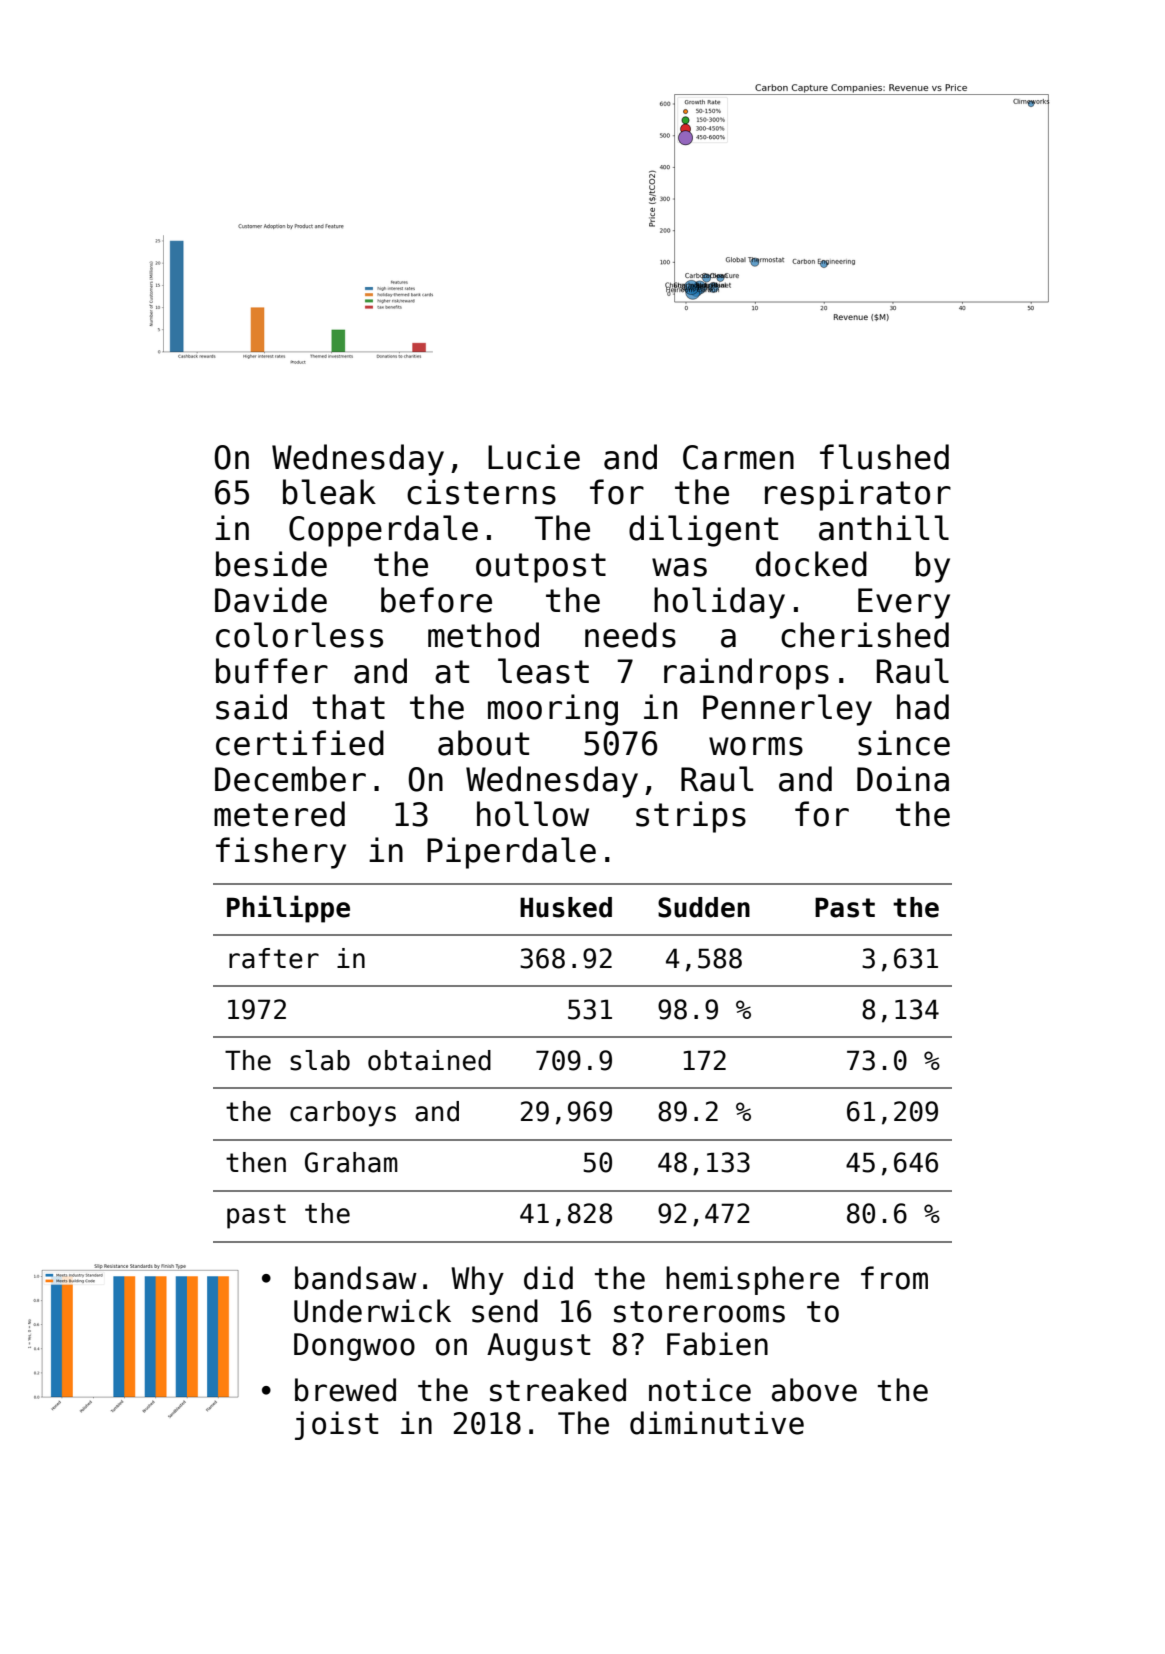  What do you see at coordinates (738, 457) in the page?
I see `Carmen` at bounding box center [738, 457].
